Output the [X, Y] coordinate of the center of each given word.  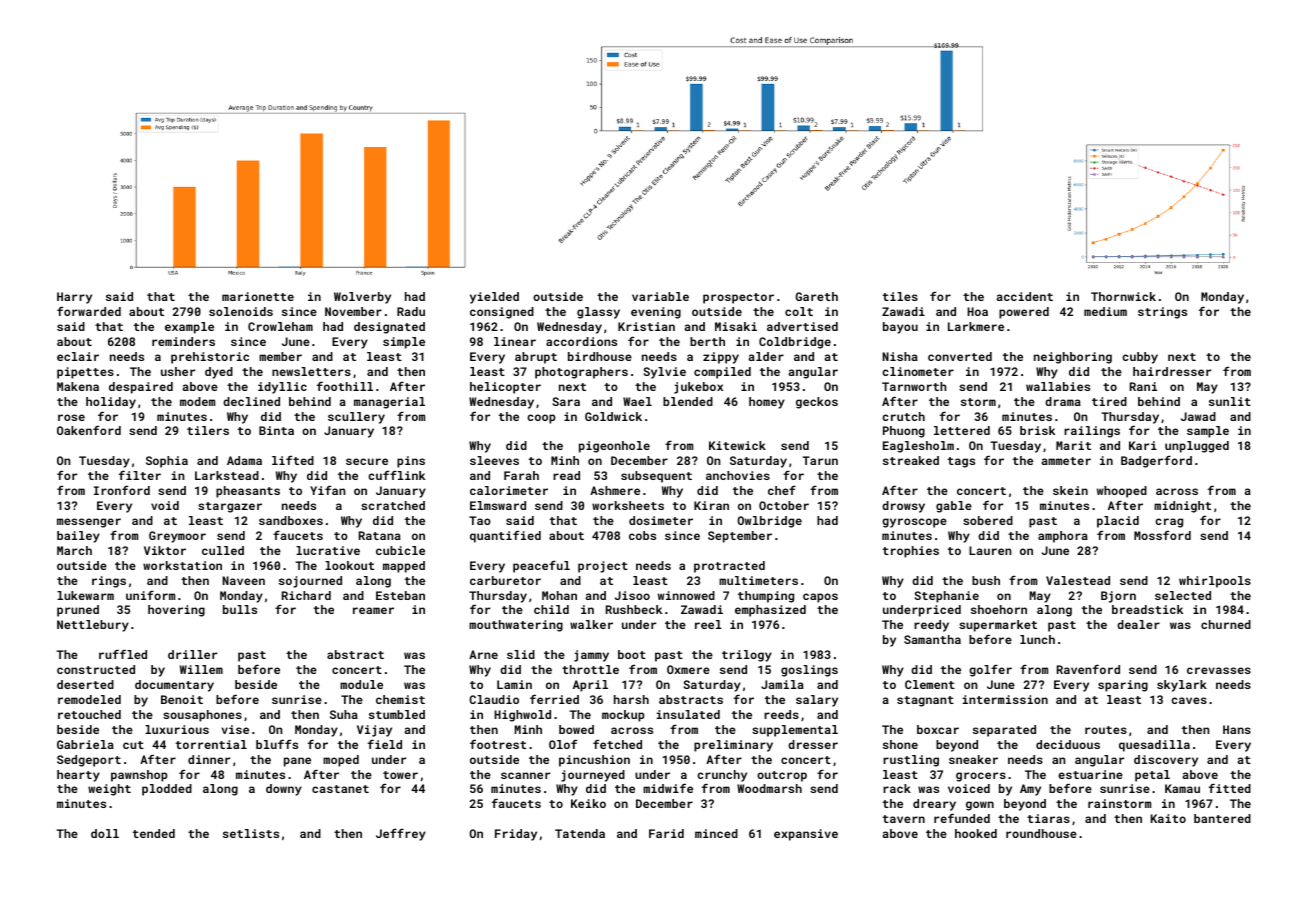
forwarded [89, 311]
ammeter [1066, 461]
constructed [96, 669]
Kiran [711, 505]
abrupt [536, 358]
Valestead [1078, 580]
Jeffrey [401, 834]
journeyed [593, 776]
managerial [389, 403]
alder [766, 356]
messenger [89, 523]
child [551, 609]
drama [1063, 401]
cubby [1140, 358]
